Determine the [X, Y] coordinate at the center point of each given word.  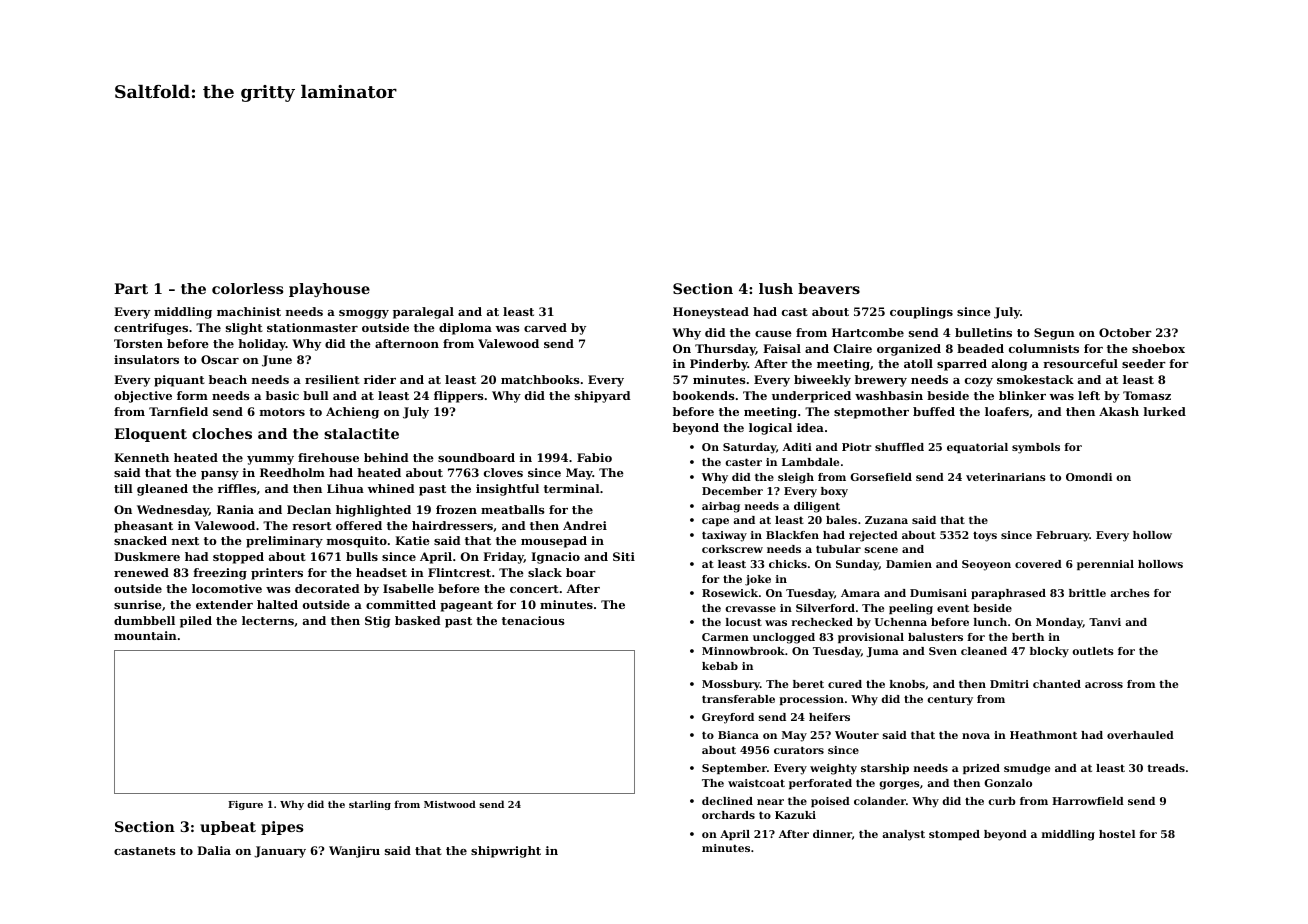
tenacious [533, 620]
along [1009, 365]
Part [131, 288]
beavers [829, 288]
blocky [1049, 652]
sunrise [138, 604]
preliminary [284, 542]
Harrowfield [1088, 801]
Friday [503, 558]
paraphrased [1008, 594]
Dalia [214, 850]
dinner [832, 834]
